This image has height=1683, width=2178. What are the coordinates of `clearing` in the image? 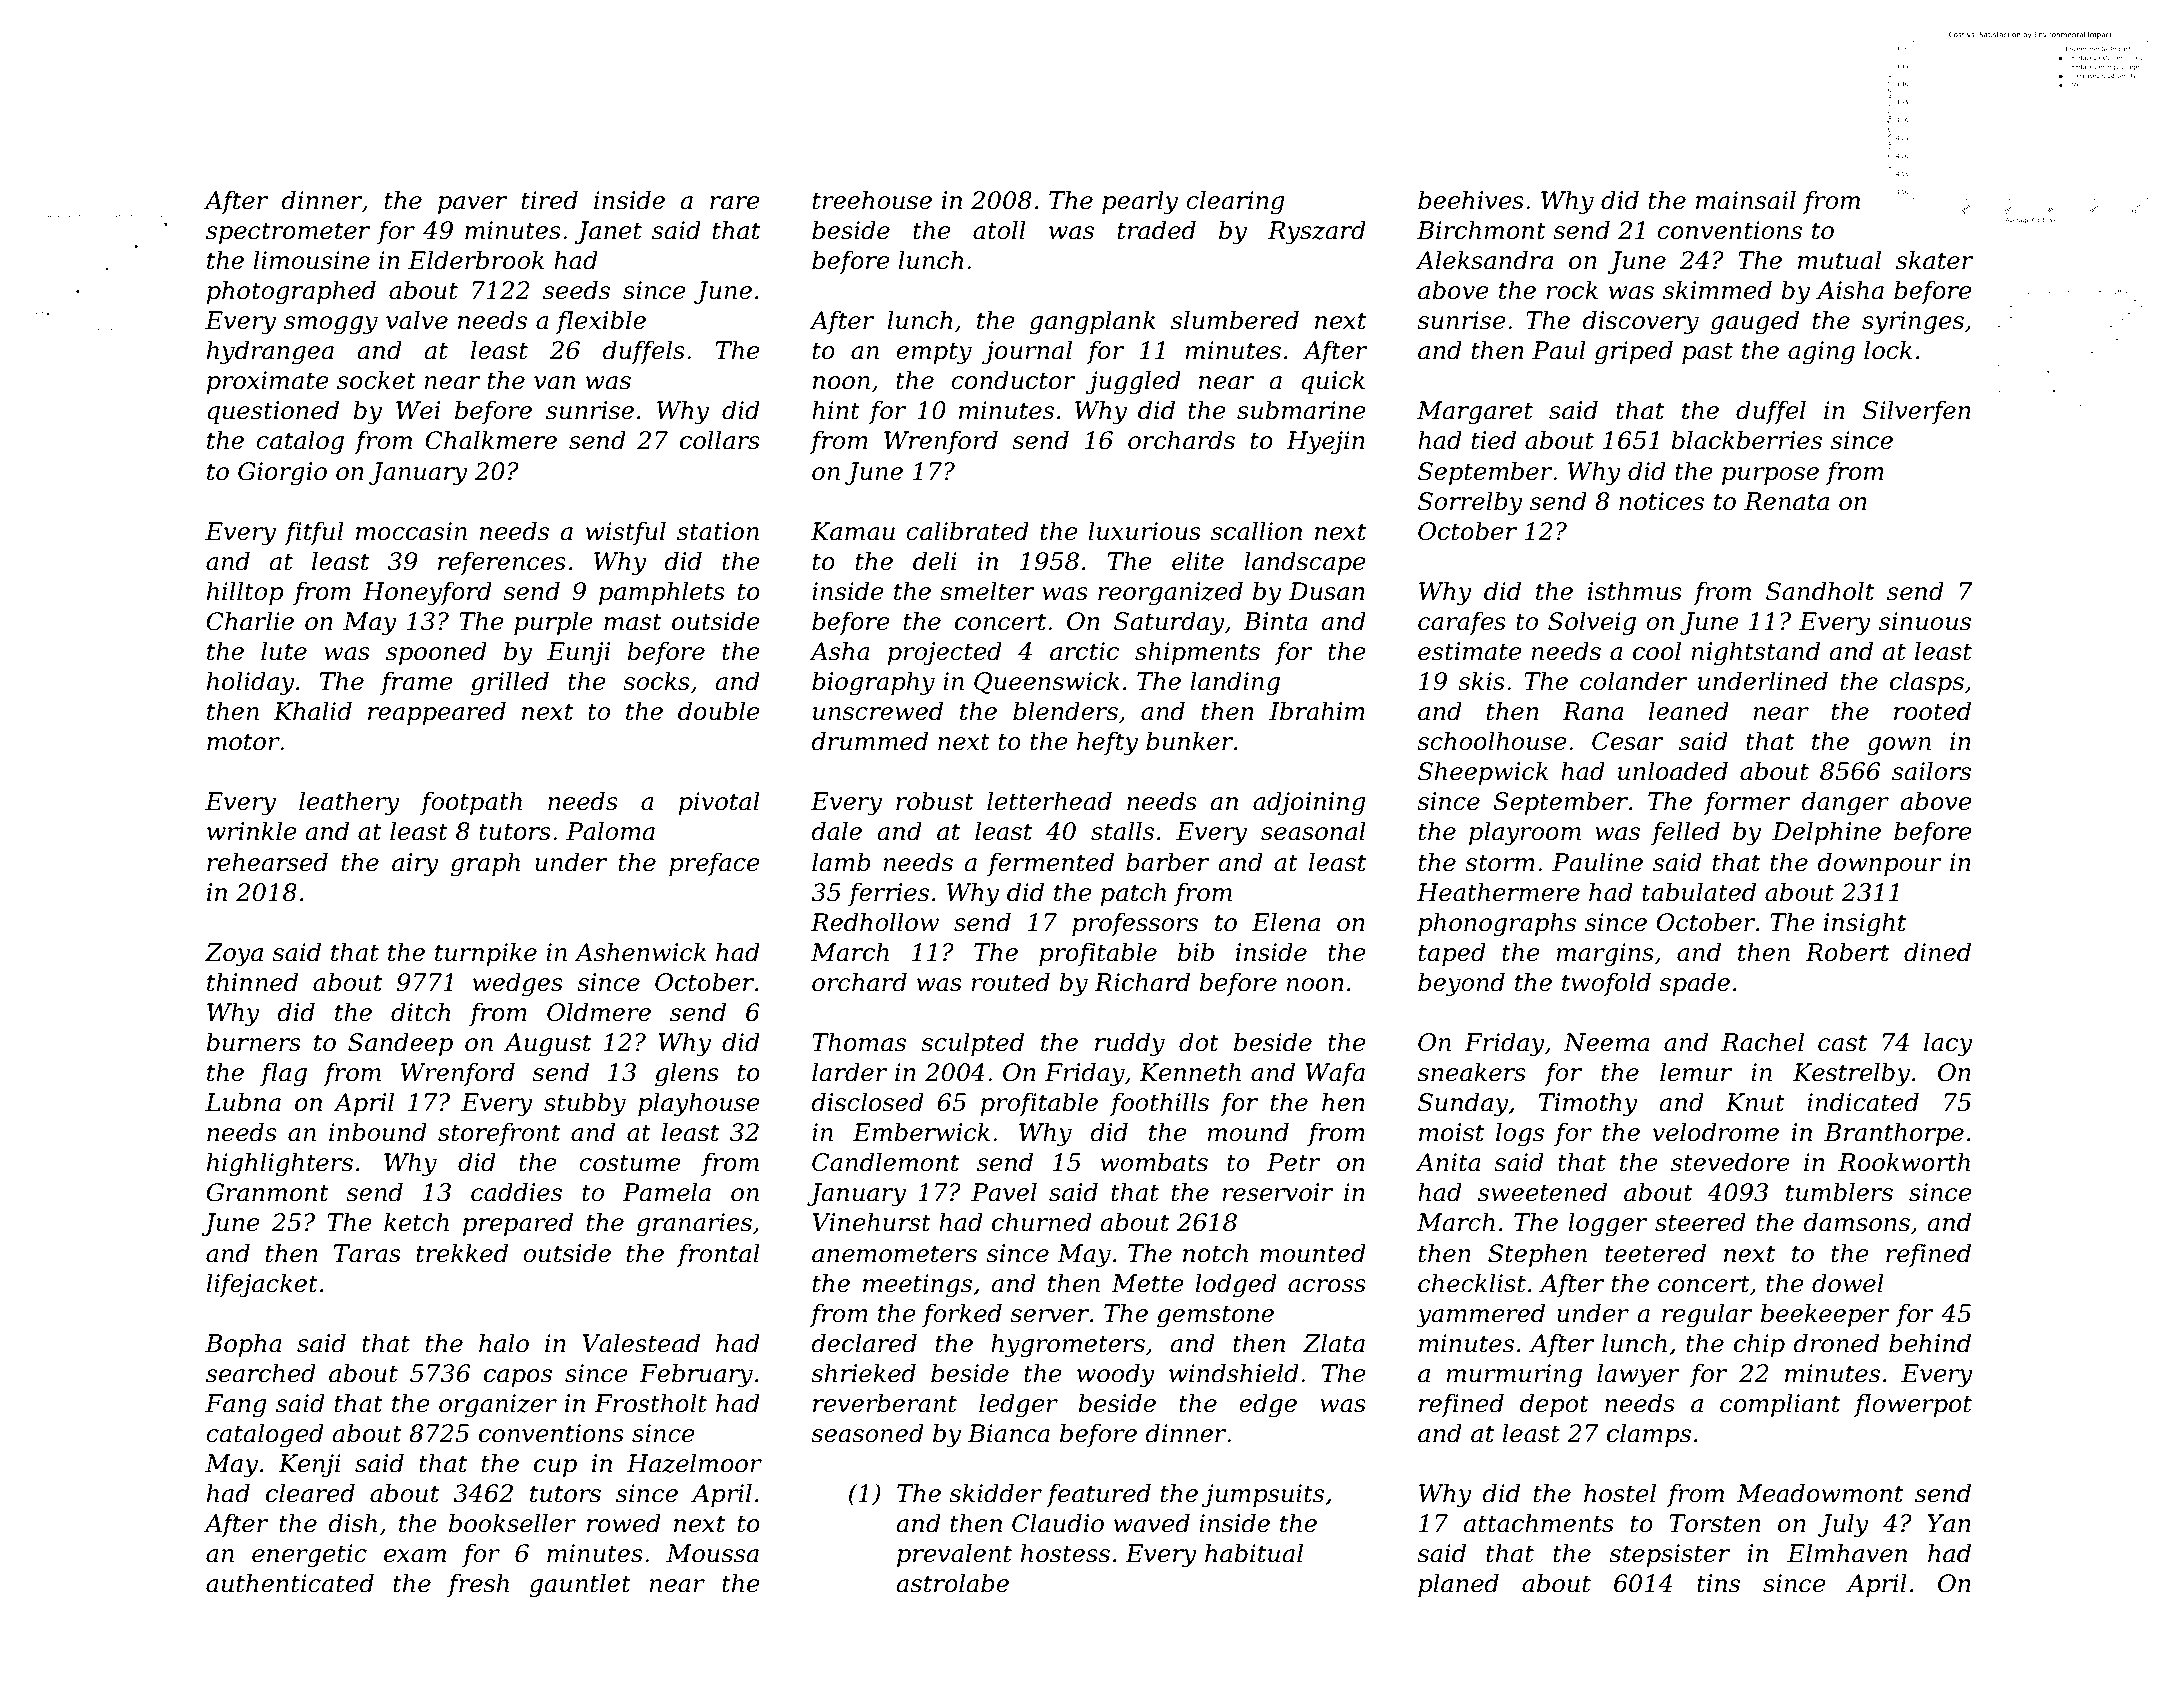 It's located at (1235, 202).
